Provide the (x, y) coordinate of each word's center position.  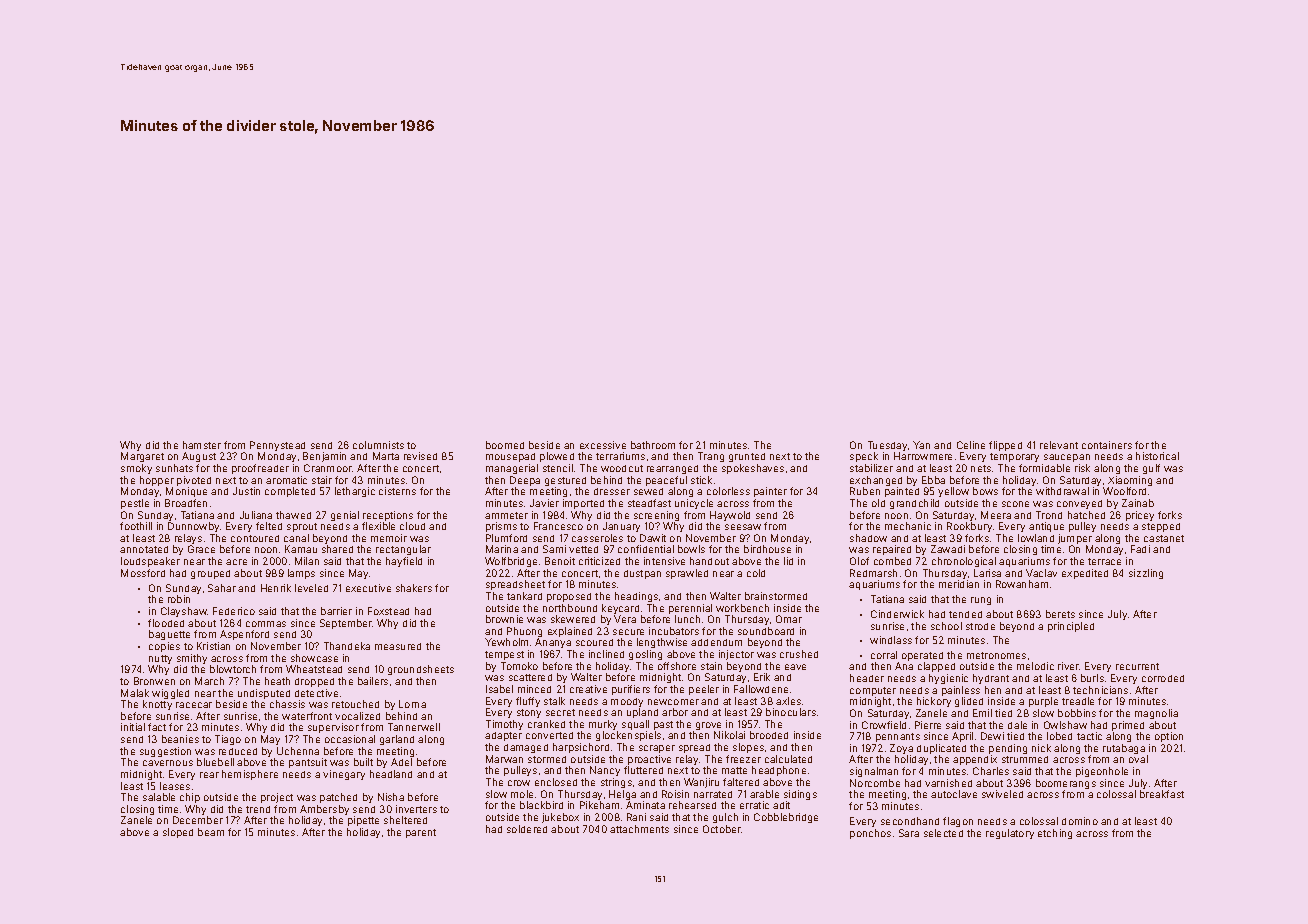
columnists (378, 445)
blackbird (541, 805)
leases (175, 786)
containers (1107, 445)
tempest (504, 655)
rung (981, 601)
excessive (603, 445)
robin (179, 599)
